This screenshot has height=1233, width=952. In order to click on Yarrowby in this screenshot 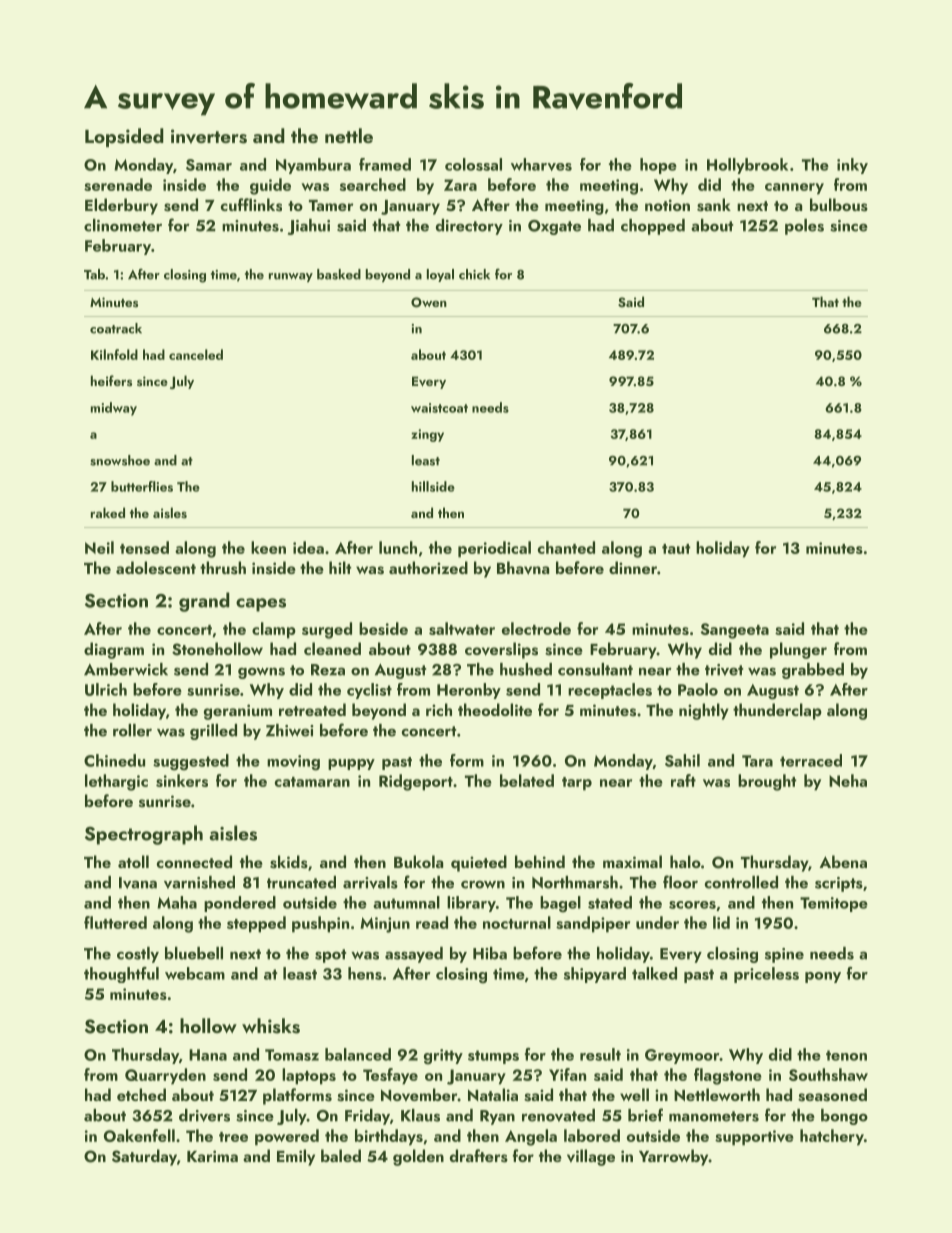, I will do `click(673, 1157)`.
